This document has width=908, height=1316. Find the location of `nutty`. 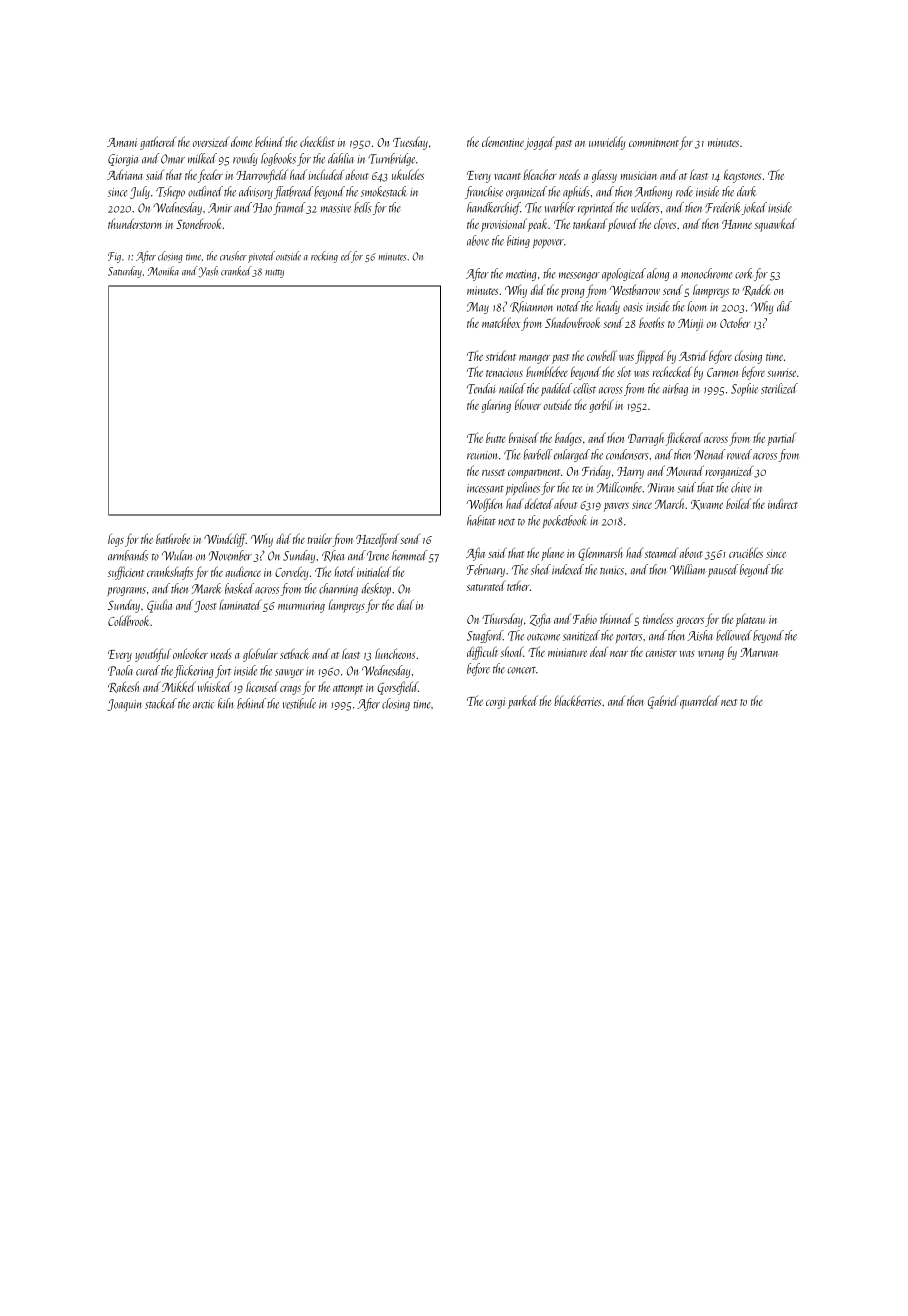

nutty is located at coordinates (274, 273).
